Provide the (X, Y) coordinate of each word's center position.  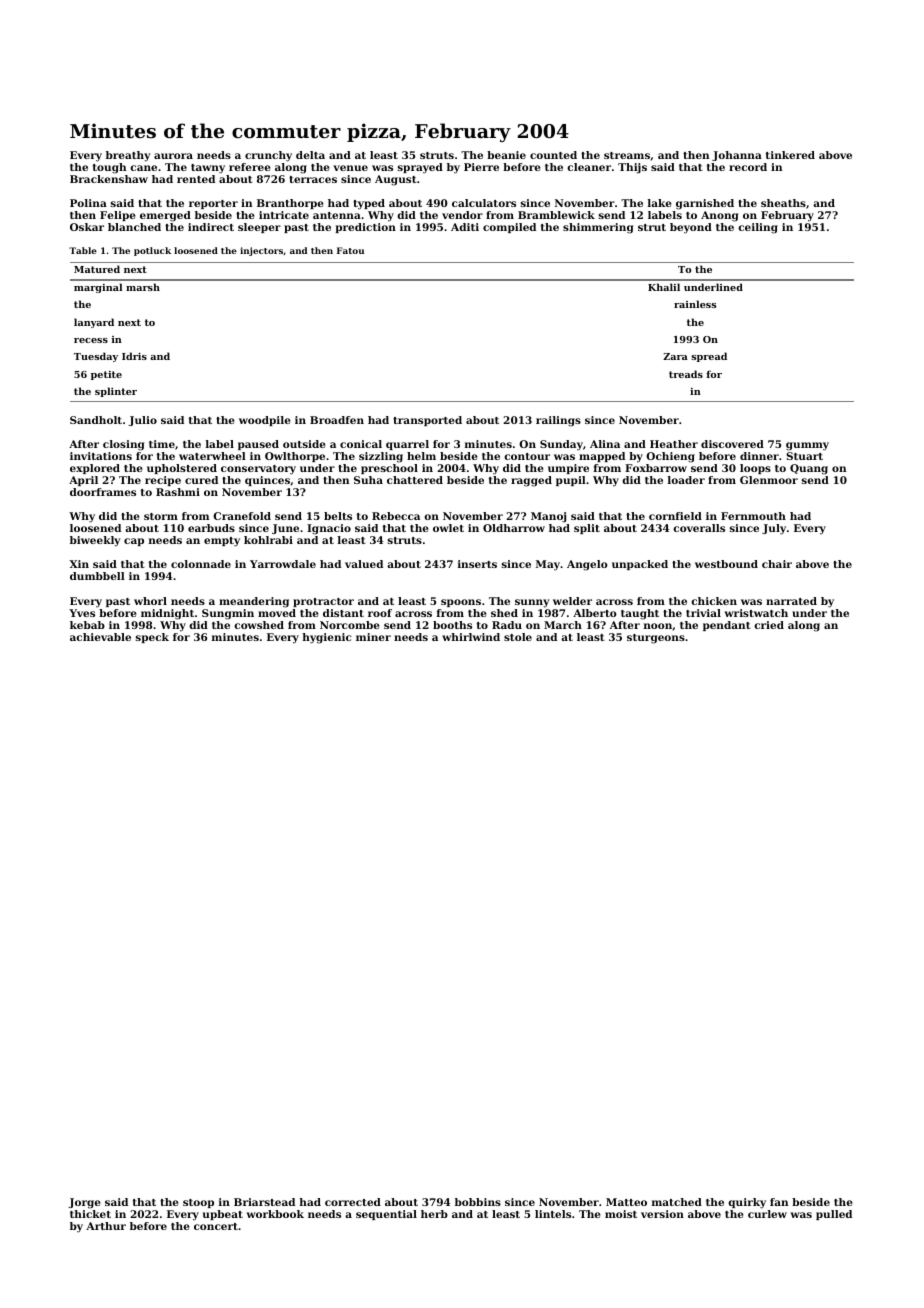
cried (769, 625)
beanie (506, 155)
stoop (198, 1203)
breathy (128, 156)
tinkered (790, 155)
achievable (100, 637)
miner (373, 637)
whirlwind (471, 637)
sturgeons (656, 639)
